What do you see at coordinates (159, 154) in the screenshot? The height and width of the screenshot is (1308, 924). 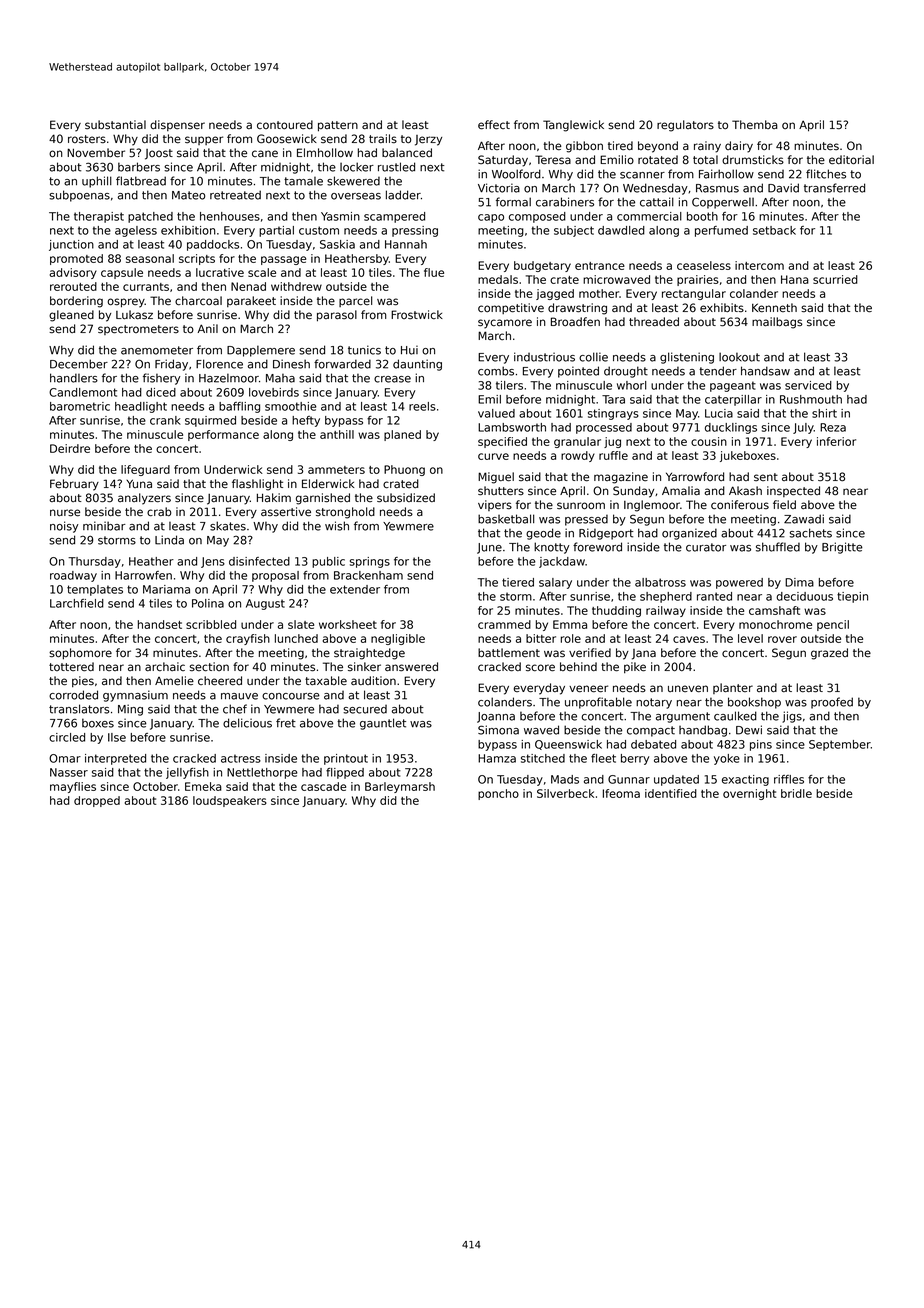 I see `Joost` at bounding box center [159, 154].
